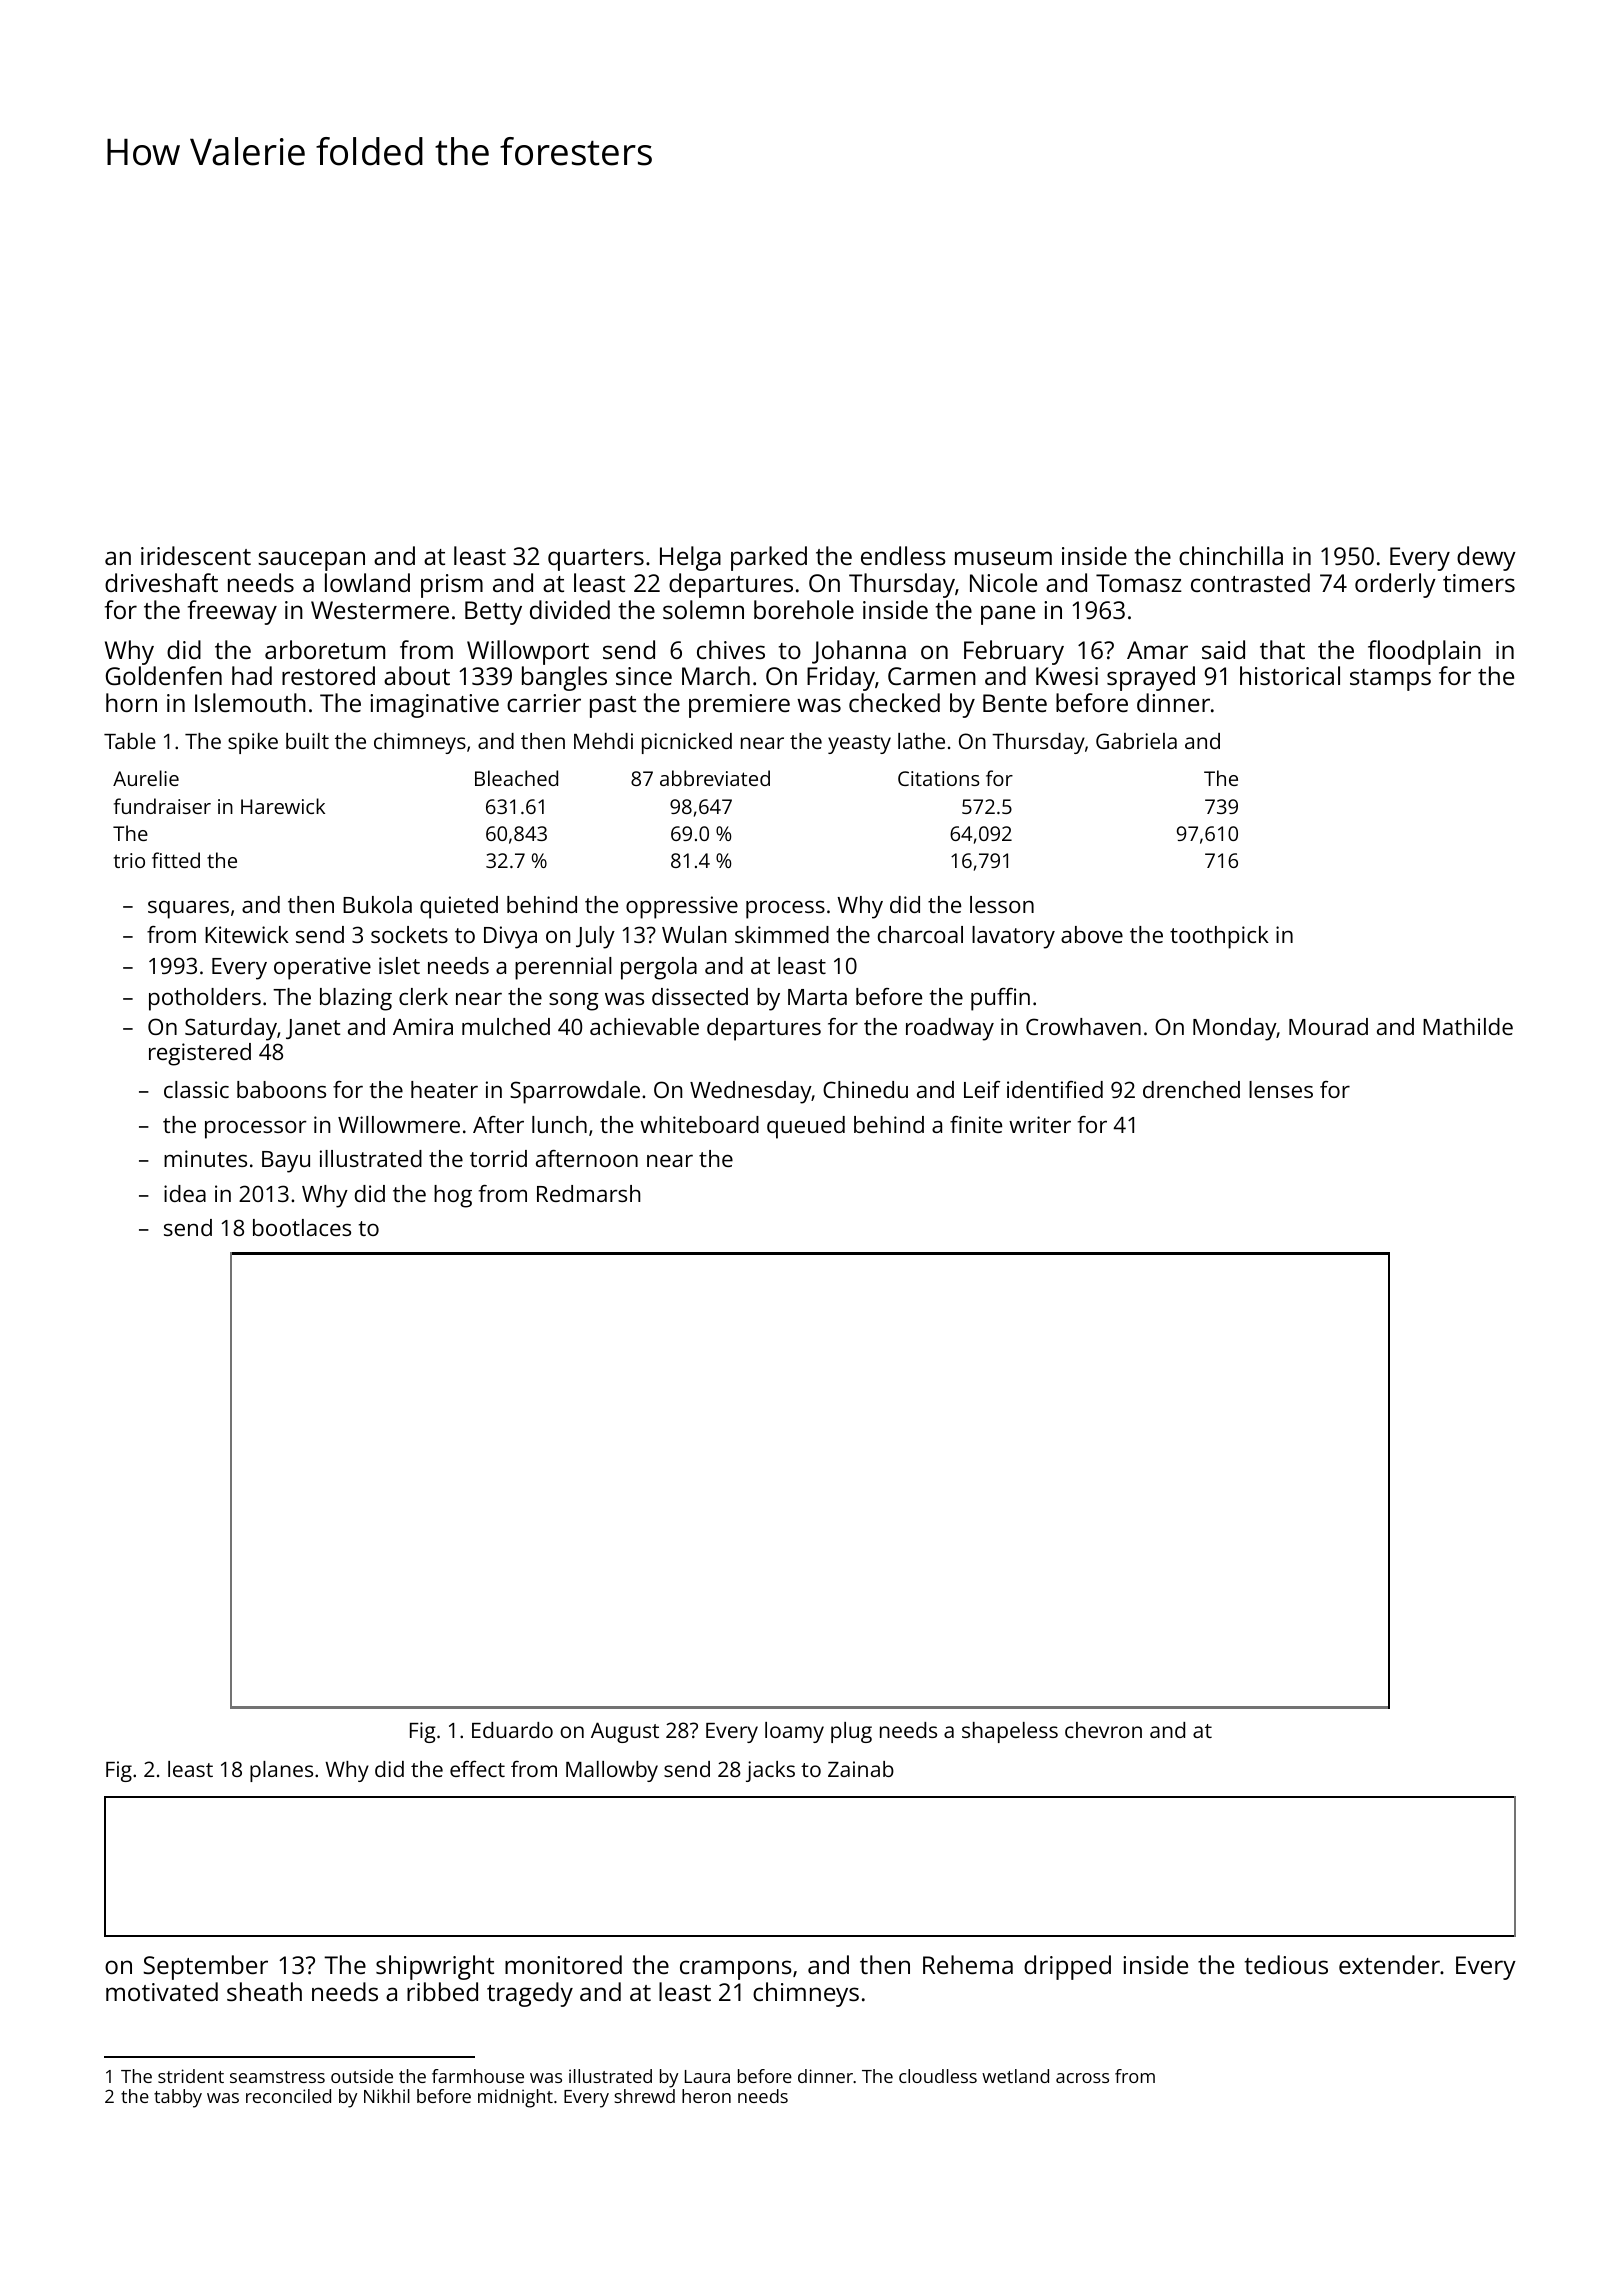 The image size is (1620, 2292). What do you see at coordinates (706, 2096) in the image?
I see `heron` at bounding box center [706, 2096].
